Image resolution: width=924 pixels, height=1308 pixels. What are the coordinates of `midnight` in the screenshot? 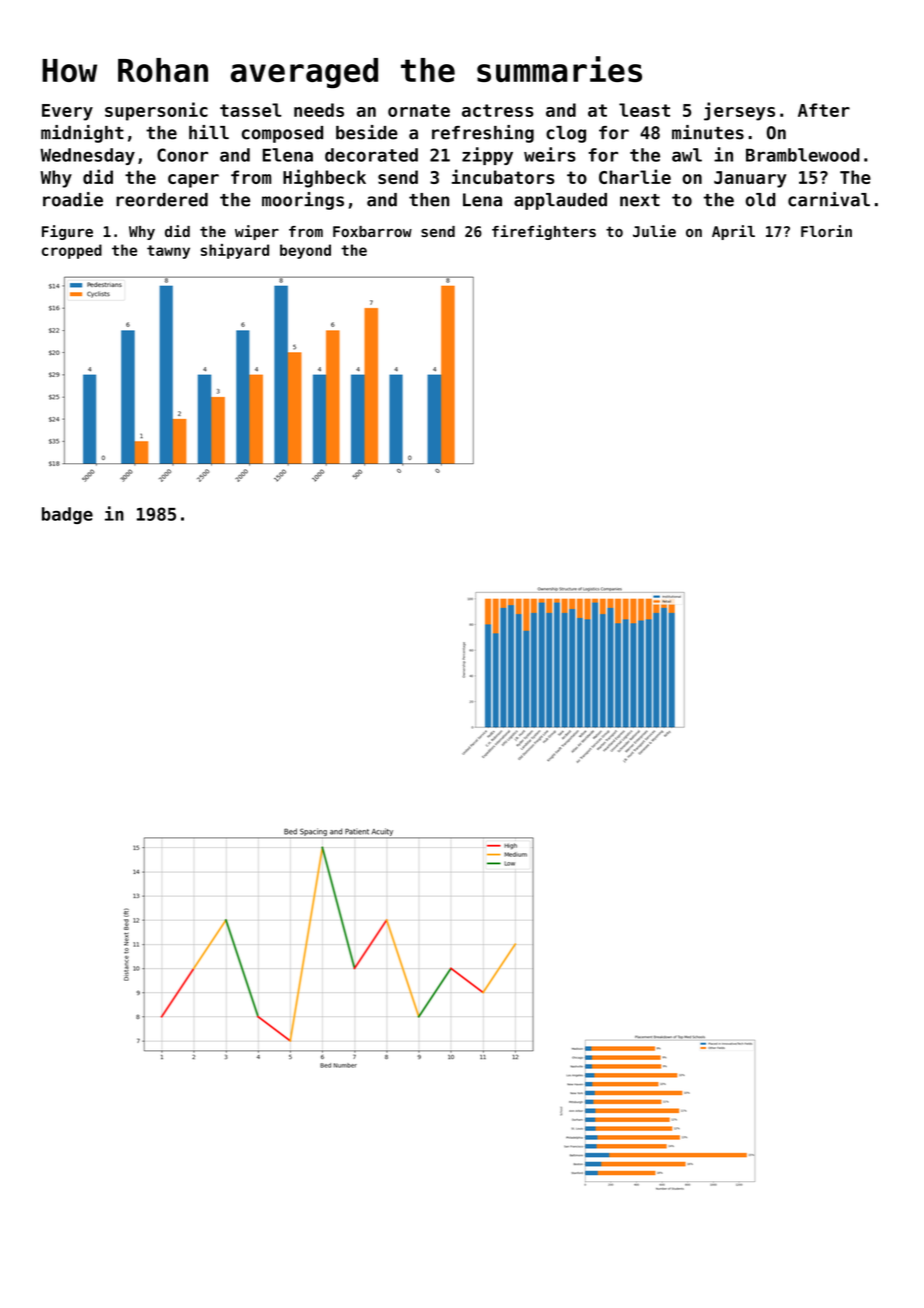 It's located at (82, 134).
